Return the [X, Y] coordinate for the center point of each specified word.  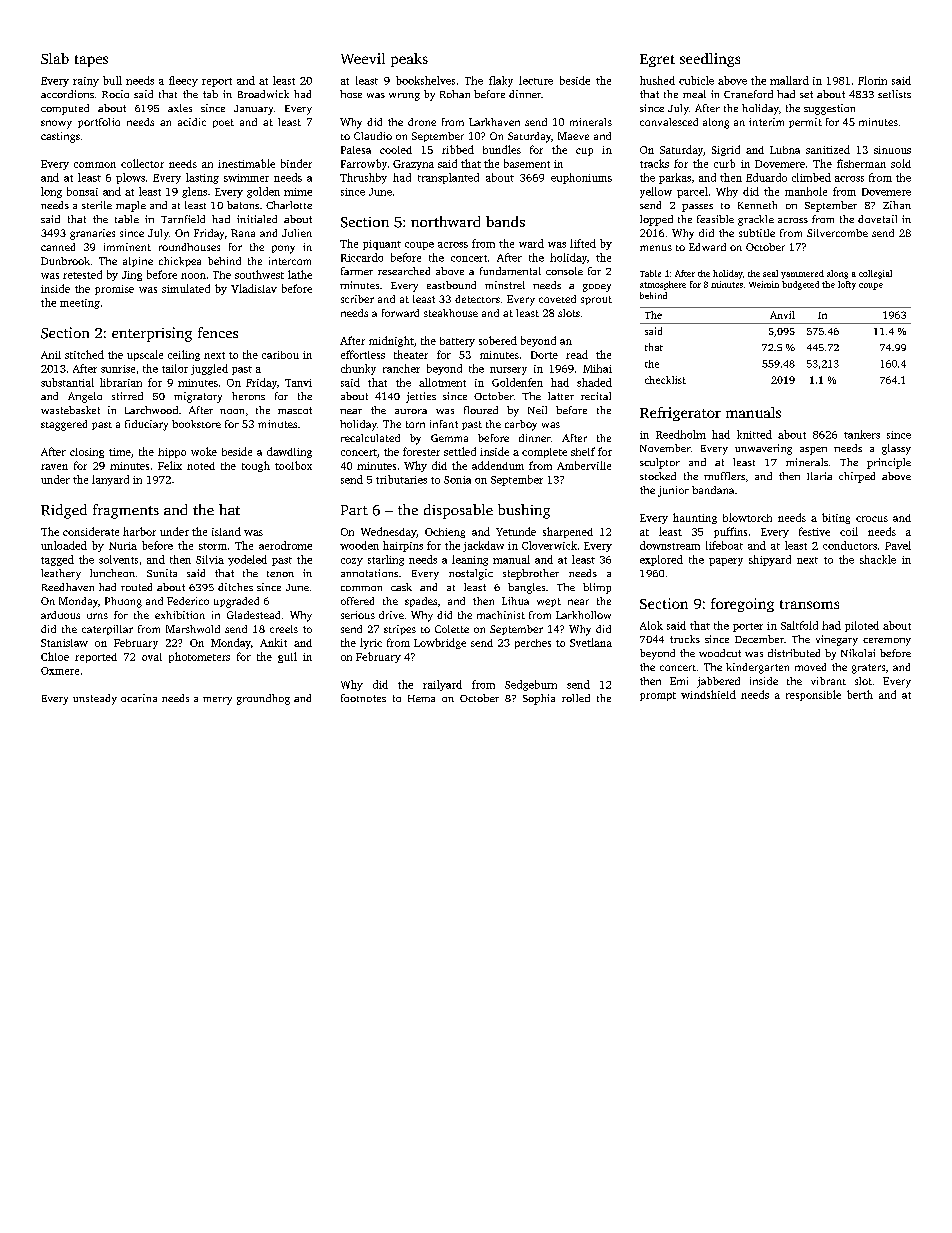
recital [596, 396]
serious [358, 615]
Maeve [573, 136]
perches [533, 644]
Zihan [897, 205]
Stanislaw [64, 643]
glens [194, 192]
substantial [67, 382]
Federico [188, 601]
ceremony [887, 642]
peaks [409, 60]
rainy [86, 82]
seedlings [710, 60]
